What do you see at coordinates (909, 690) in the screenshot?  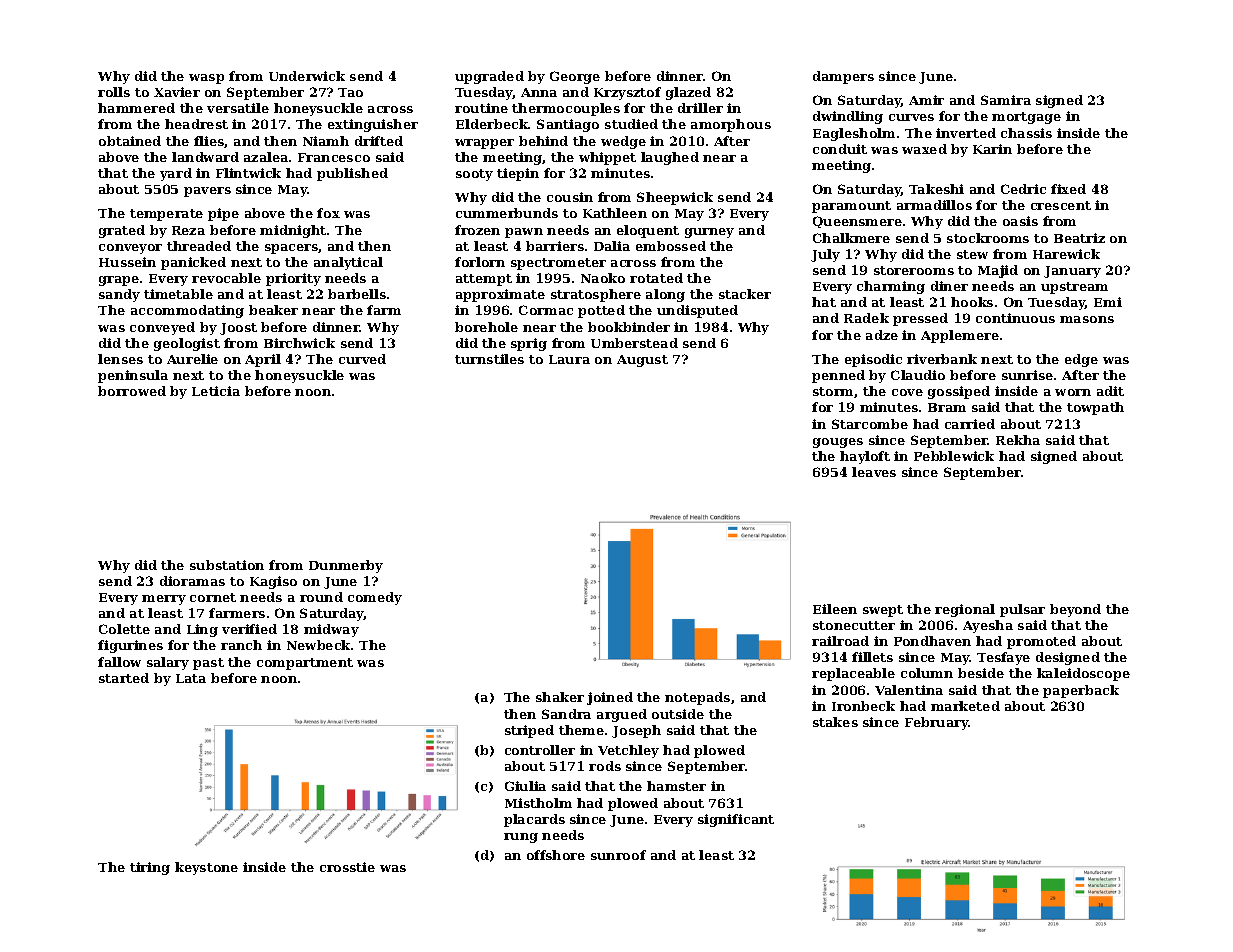 I see `Valentina` at bounding box center [909, 690].
